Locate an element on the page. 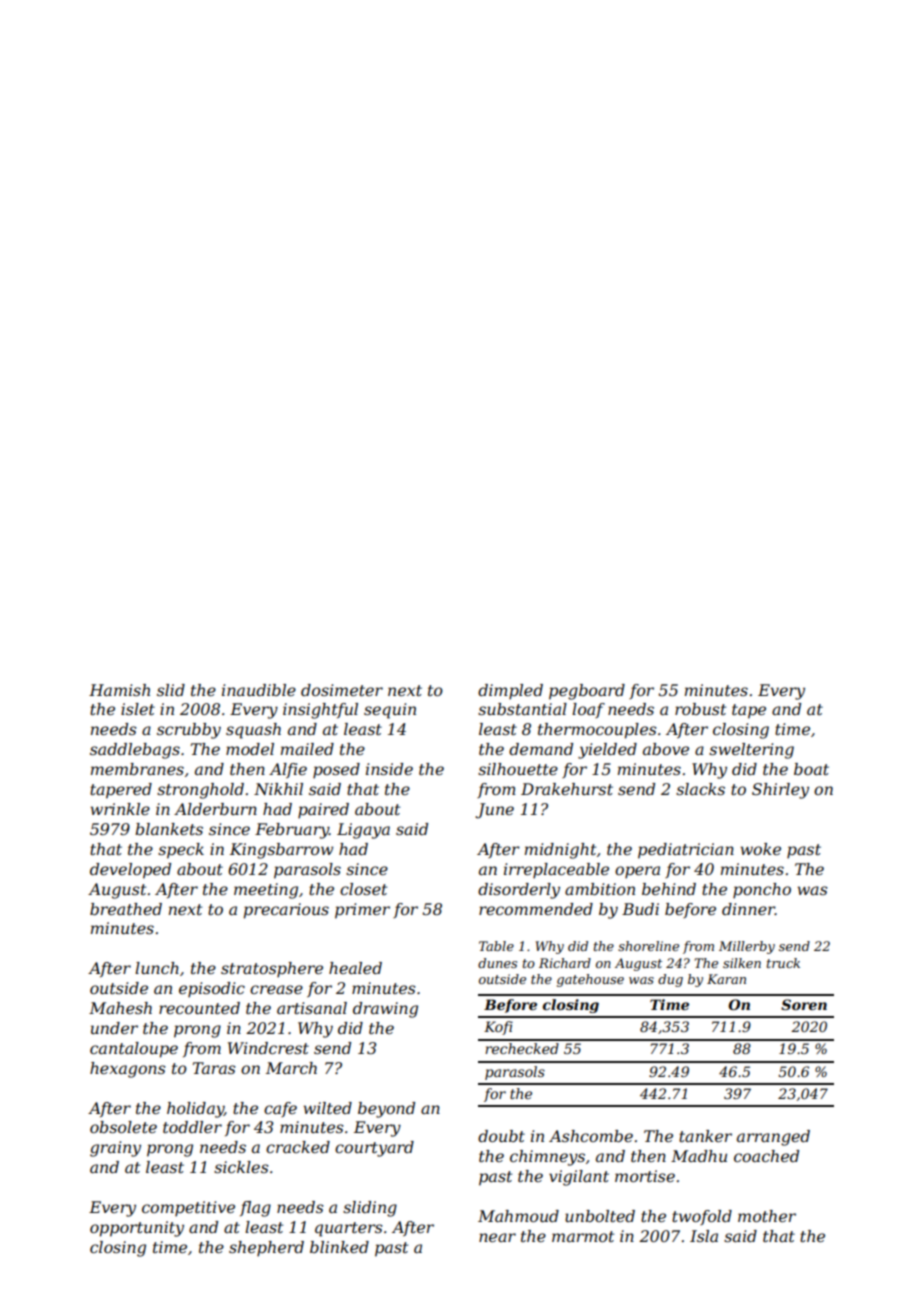 The image size is (924, 1308). Ashcombe is located at coordinates (591, 1136).
